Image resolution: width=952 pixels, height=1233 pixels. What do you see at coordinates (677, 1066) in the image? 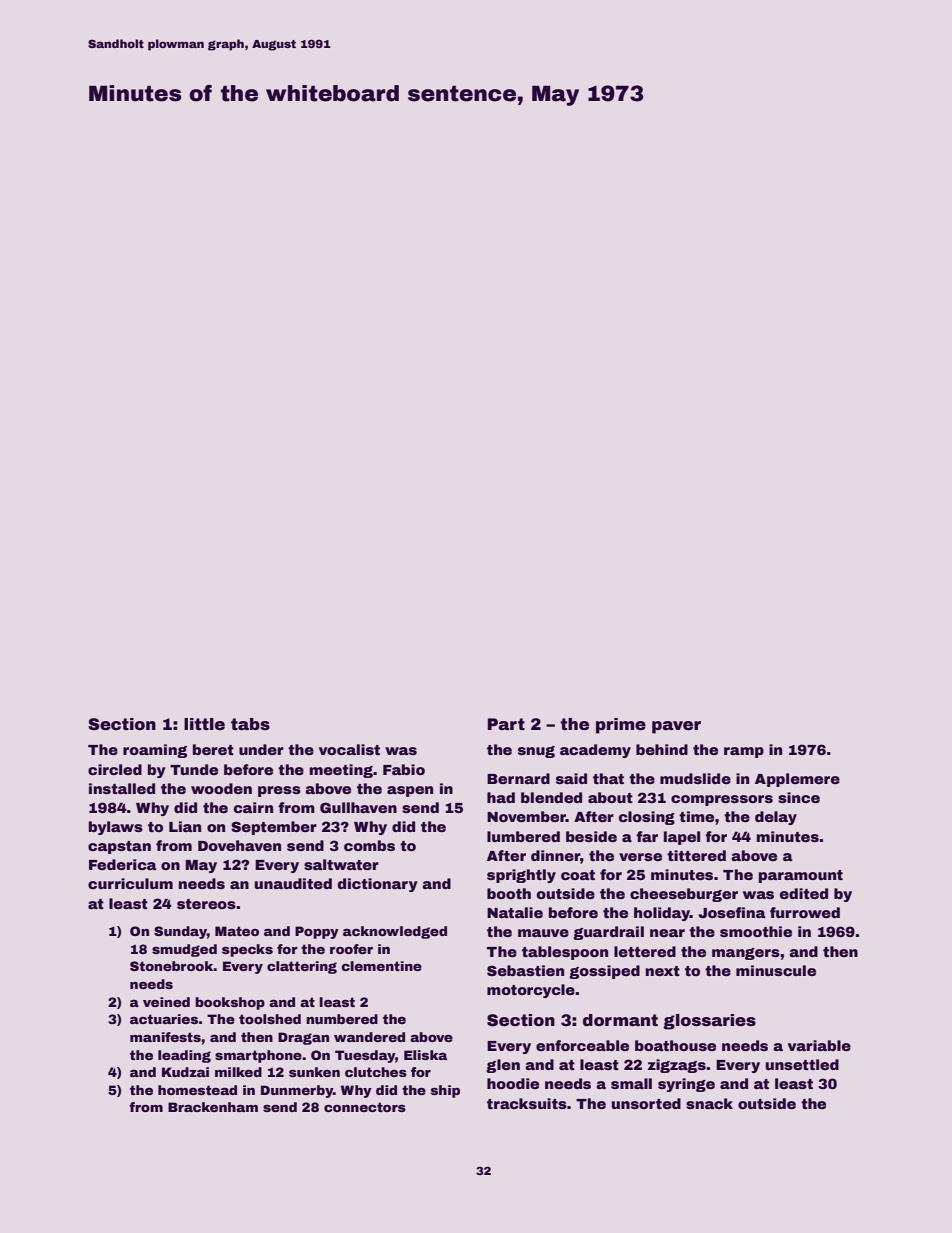
I see `zigzags` at bounding box center [677, 1066].
